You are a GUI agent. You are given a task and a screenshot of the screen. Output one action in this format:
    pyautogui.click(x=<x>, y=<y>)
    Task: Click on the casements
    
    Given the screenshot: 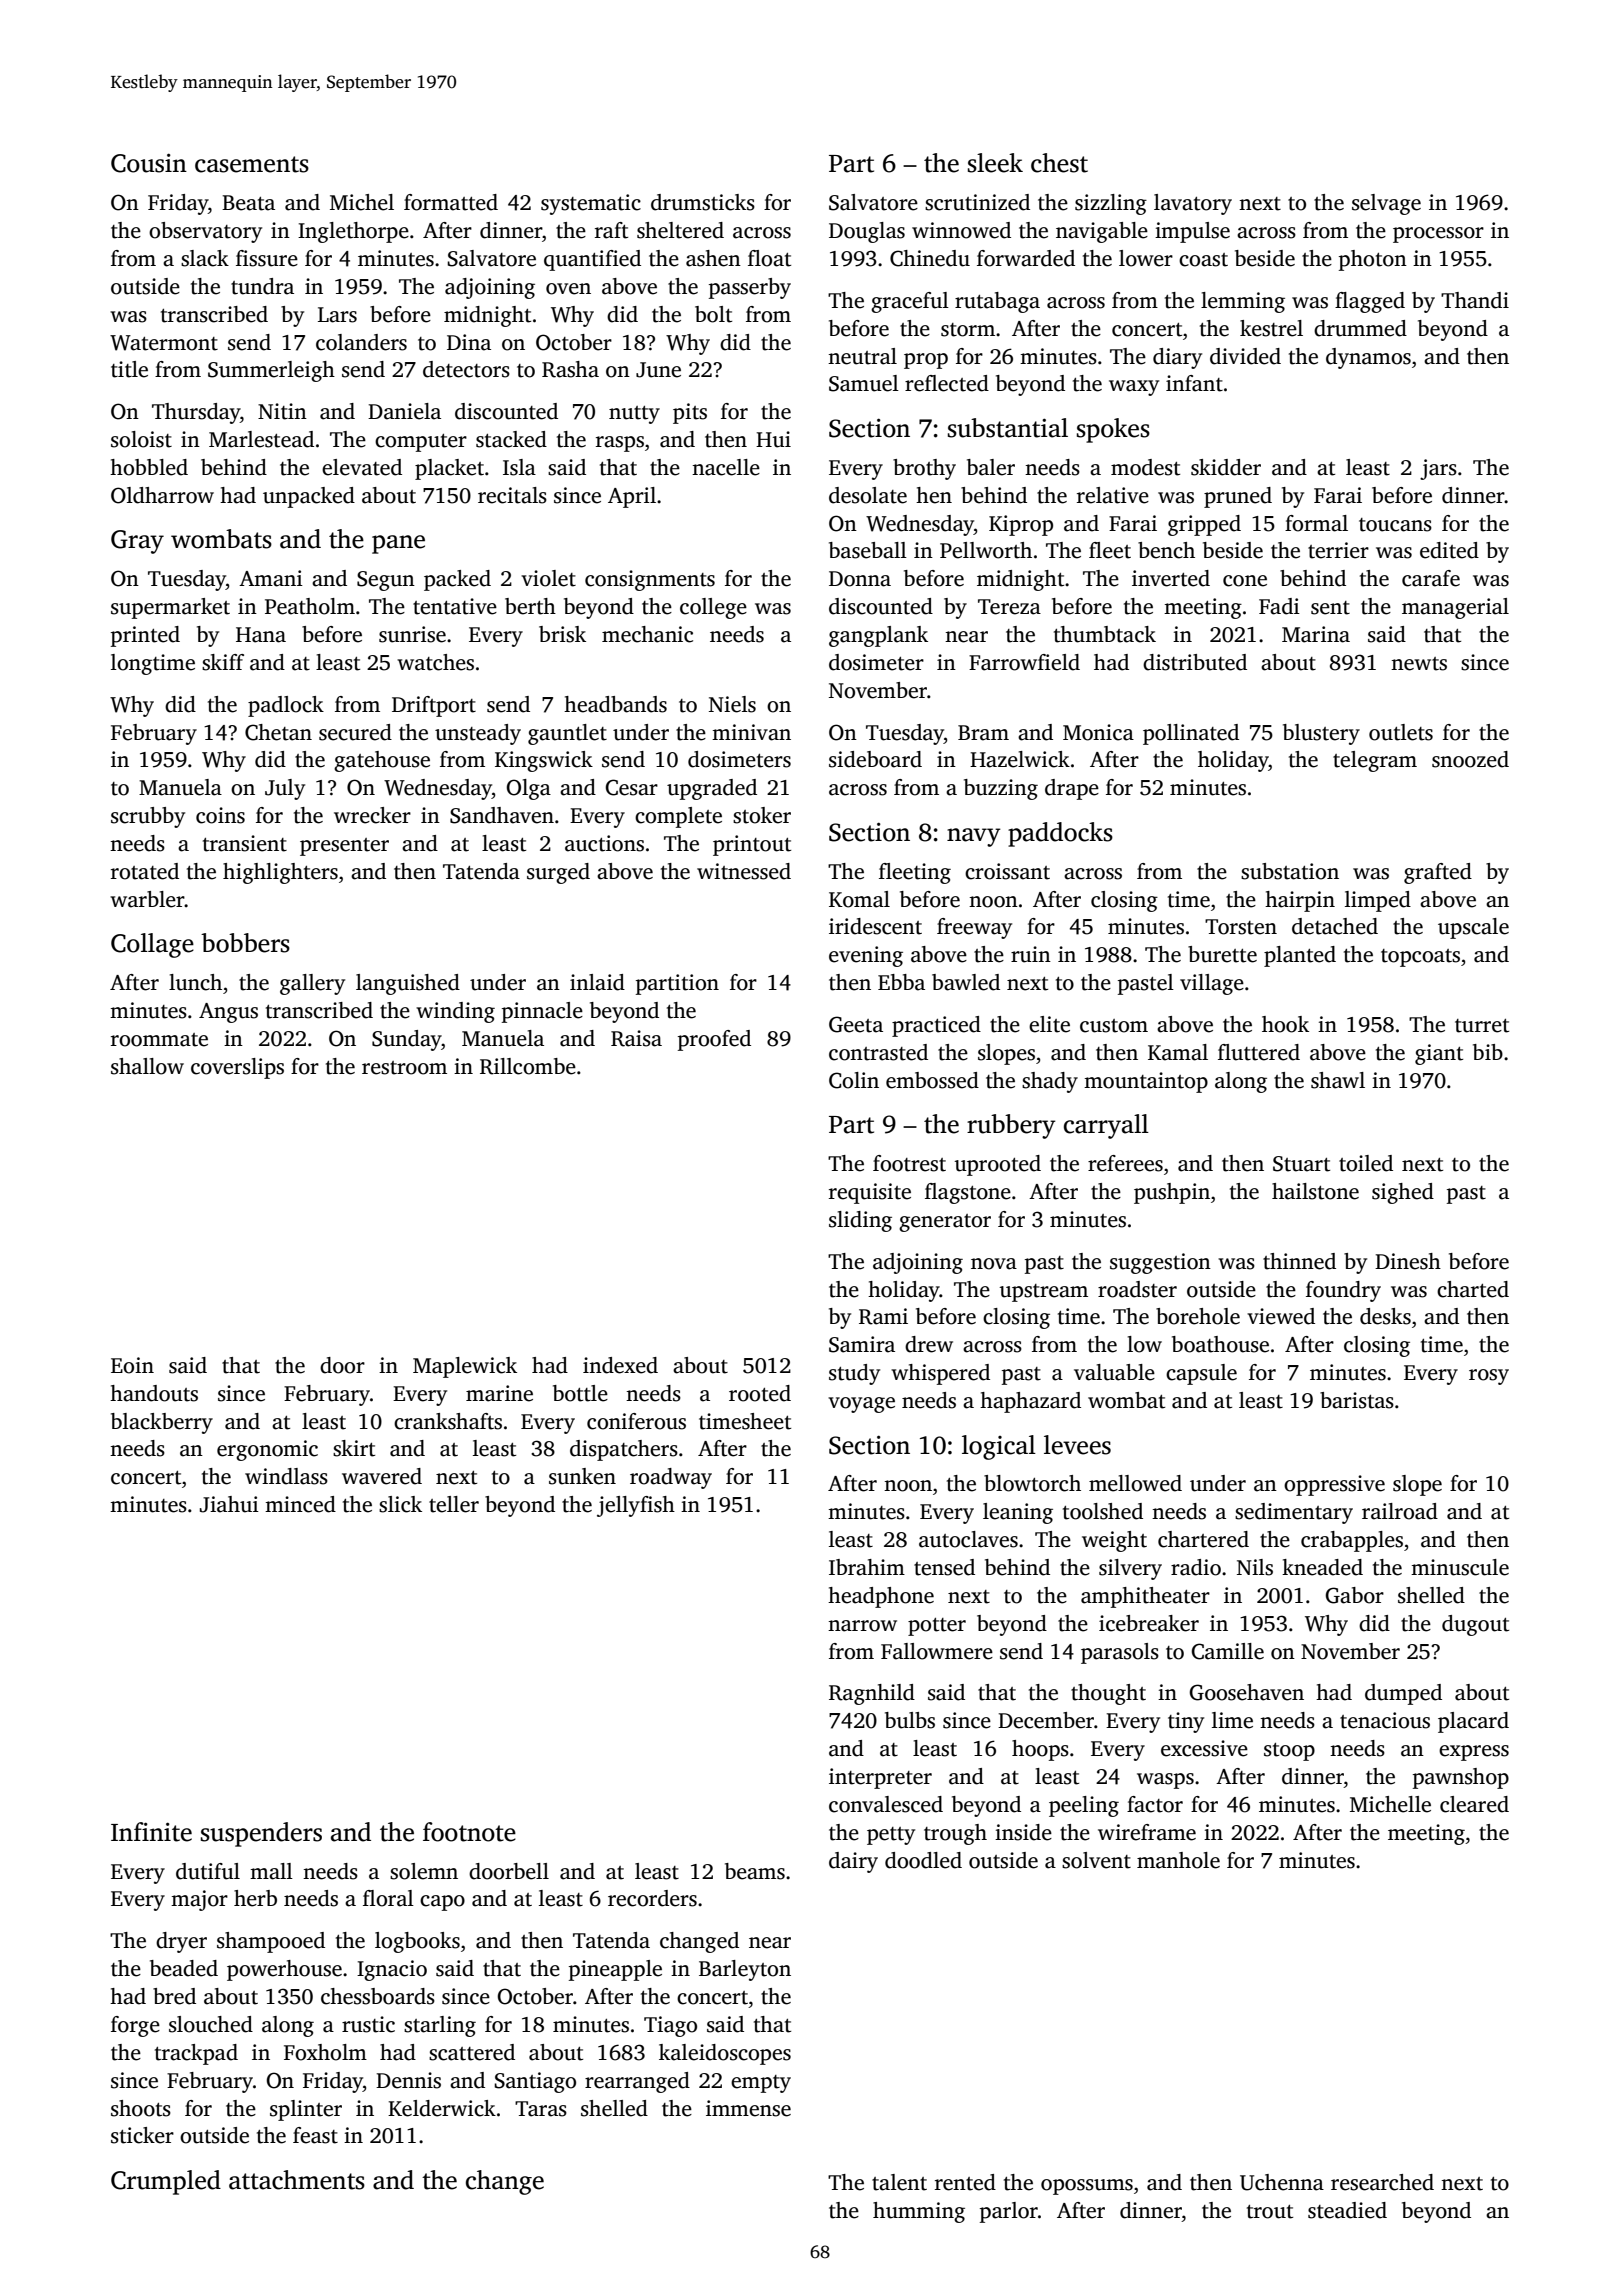 What is the action you would take?
    pyautogui.click(x=252, y=164)
